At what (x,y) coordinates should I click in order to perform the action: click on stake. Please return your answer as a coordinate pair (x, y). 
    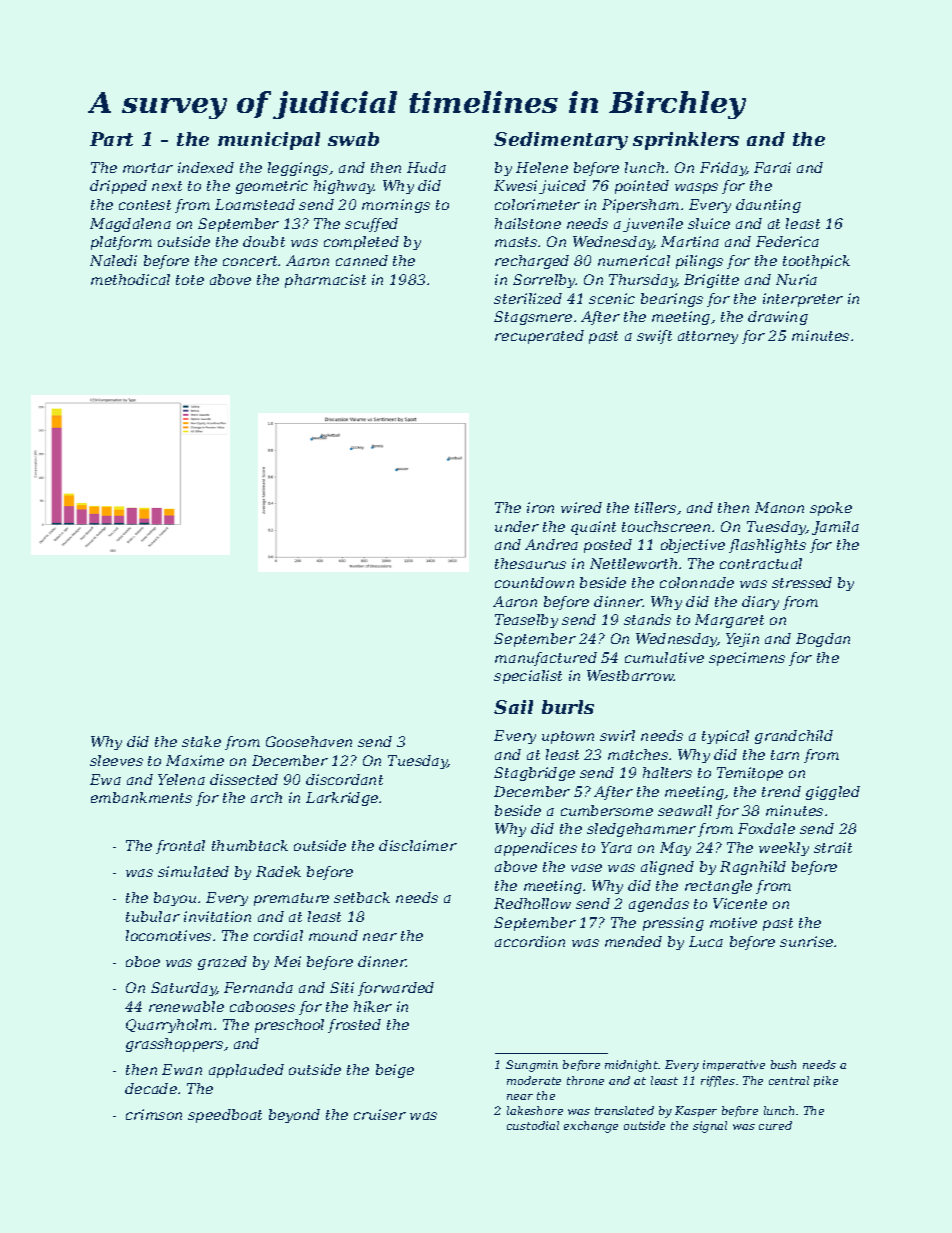
    Looking at the image, I should click on (201, 741).
